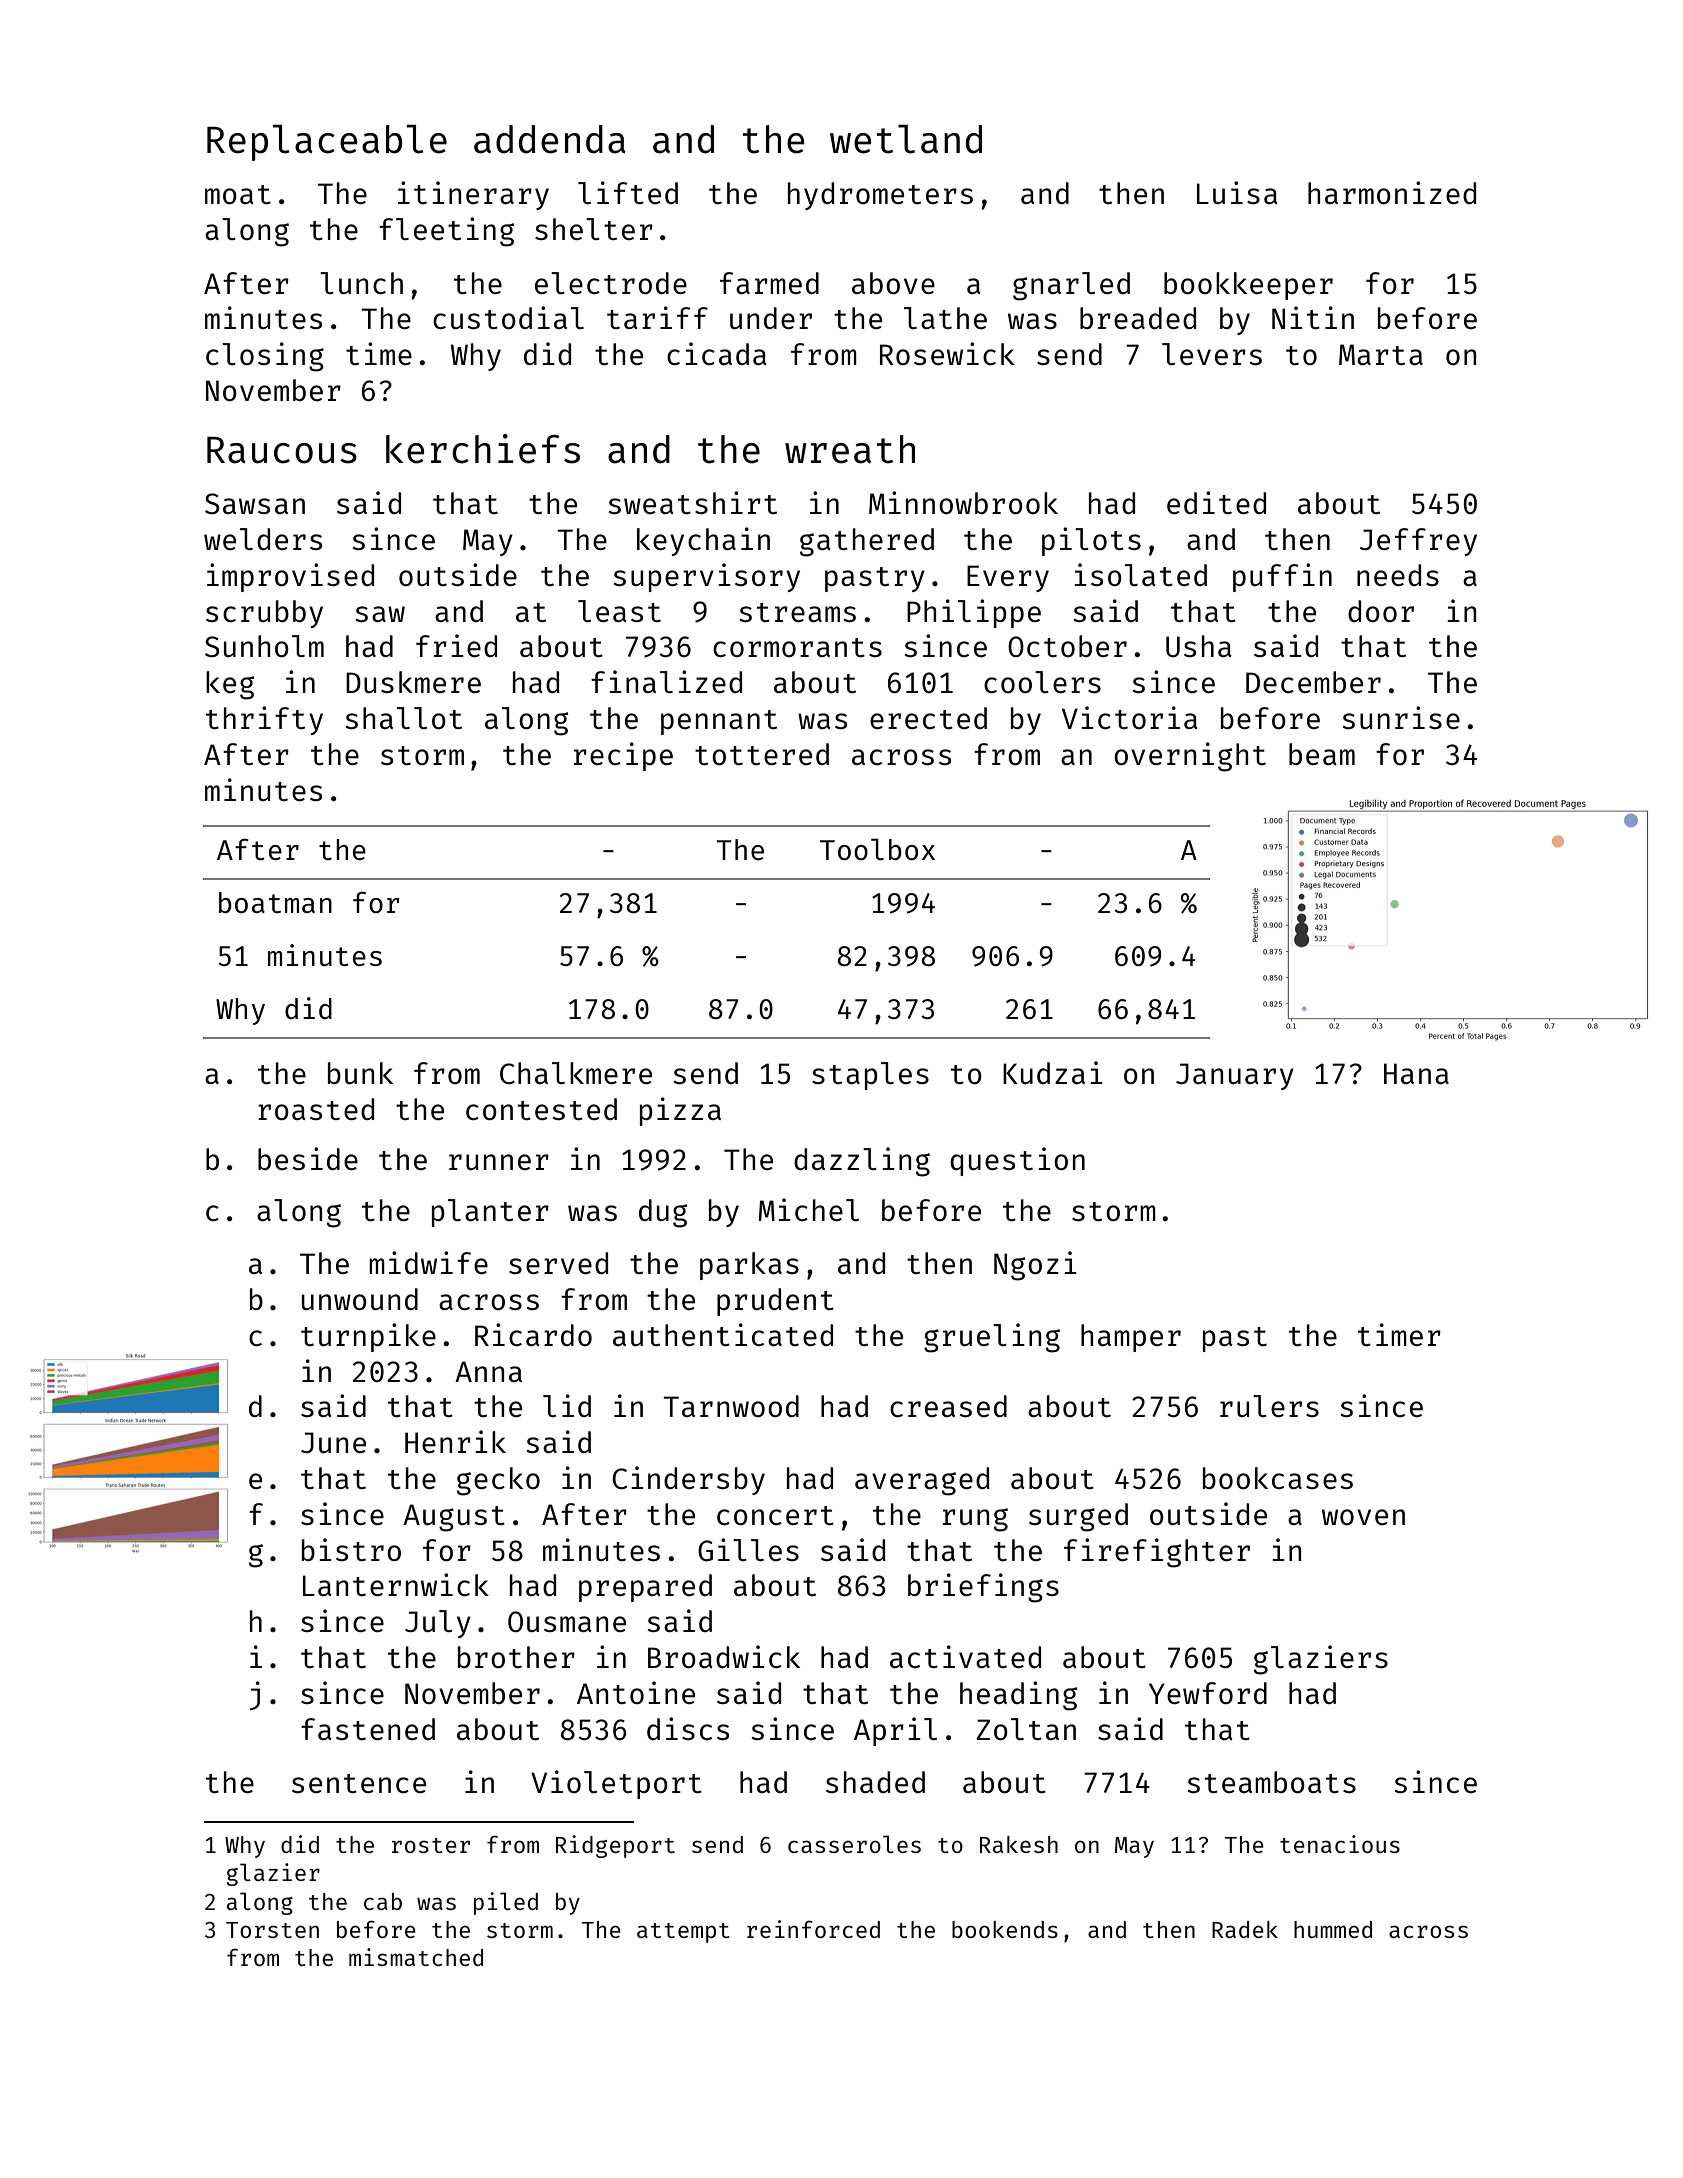  What do you see at coordinates (1278, 1478) in the image?
I see `bookcases` at bounding box center [1278, 1478].
